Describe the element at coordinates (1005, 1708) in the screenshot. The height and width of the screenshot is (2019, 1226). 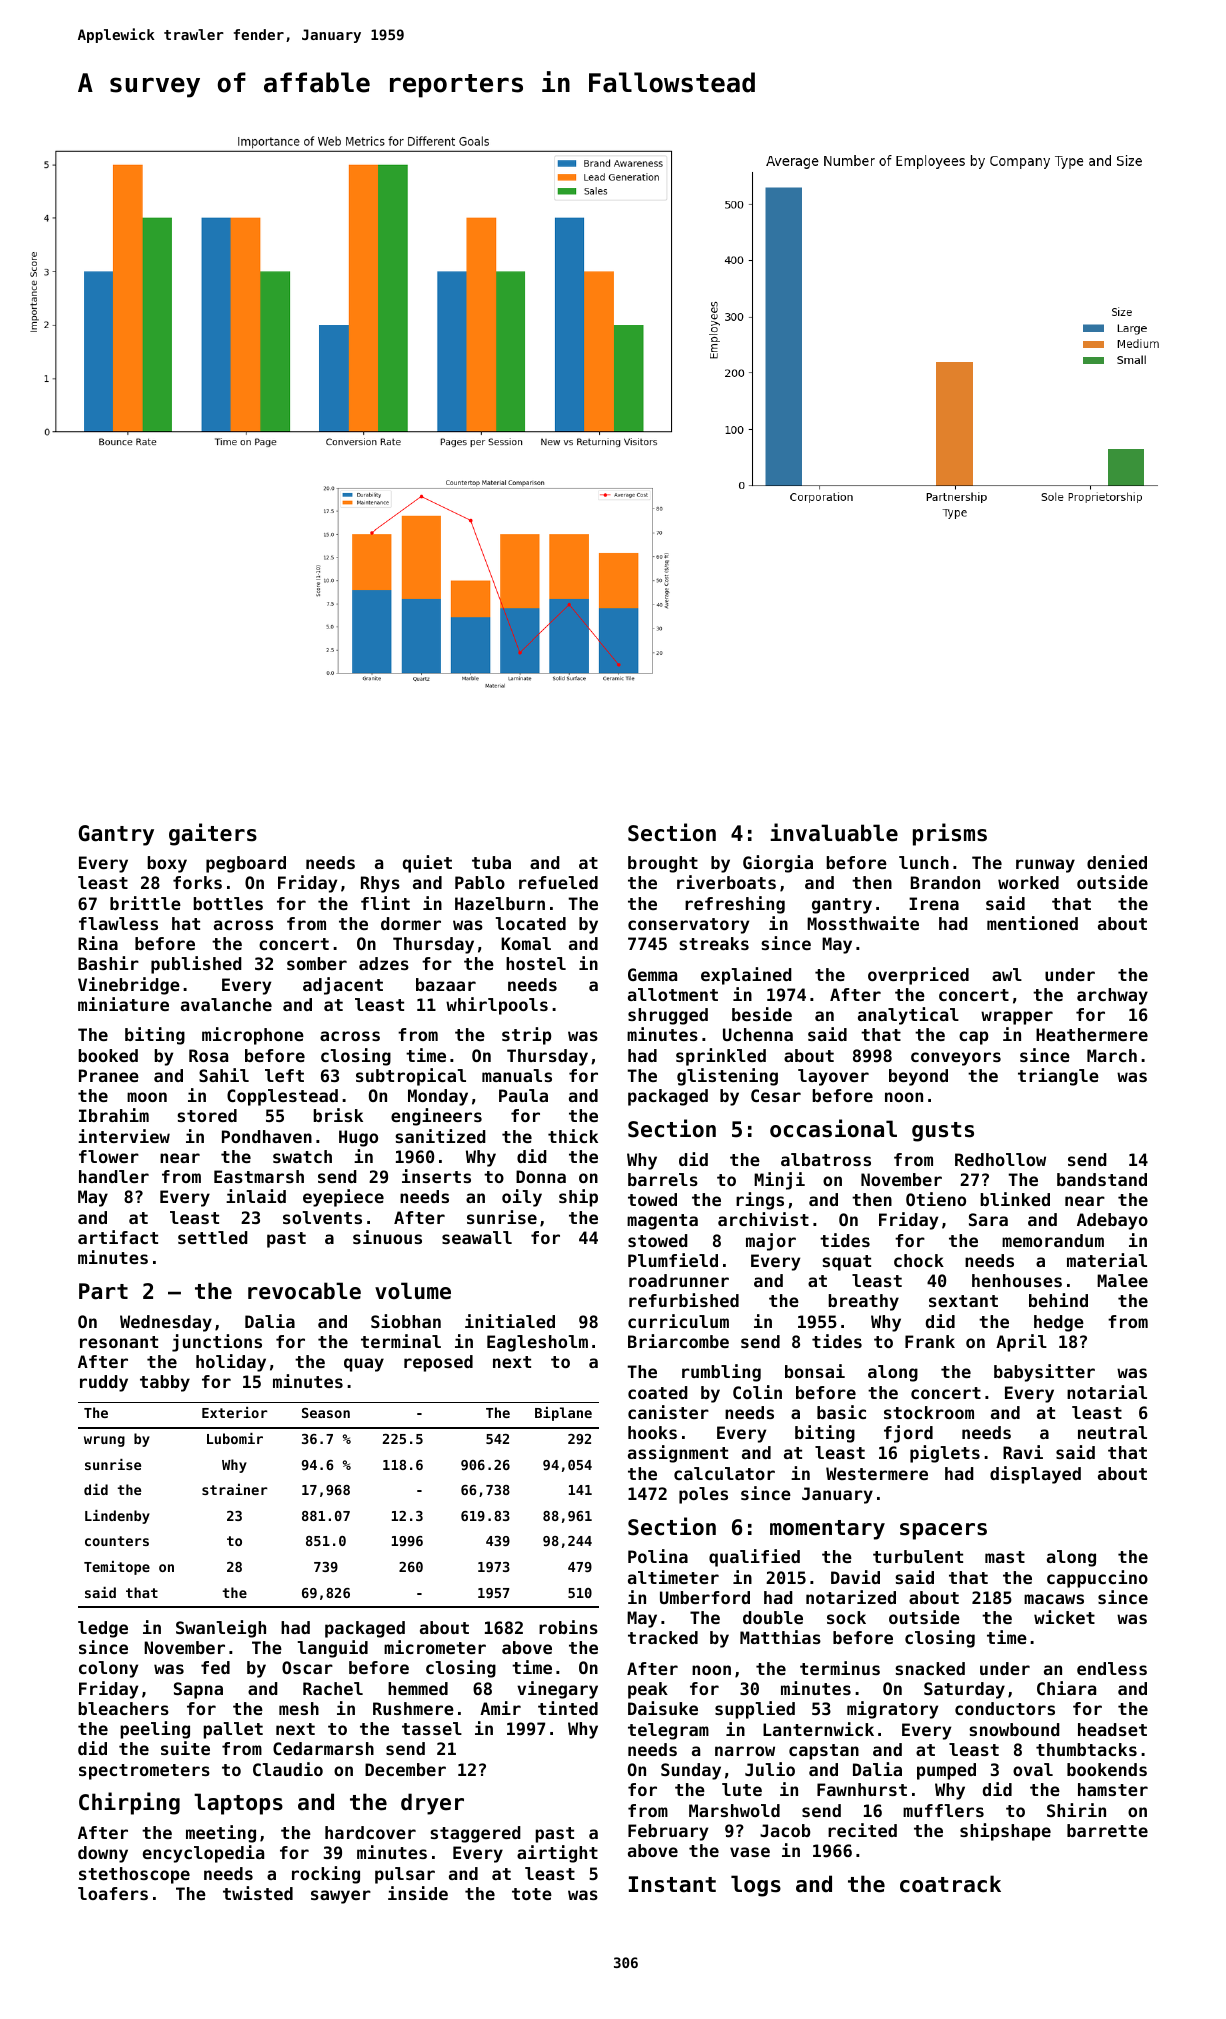
I see `conductors` at that location.
